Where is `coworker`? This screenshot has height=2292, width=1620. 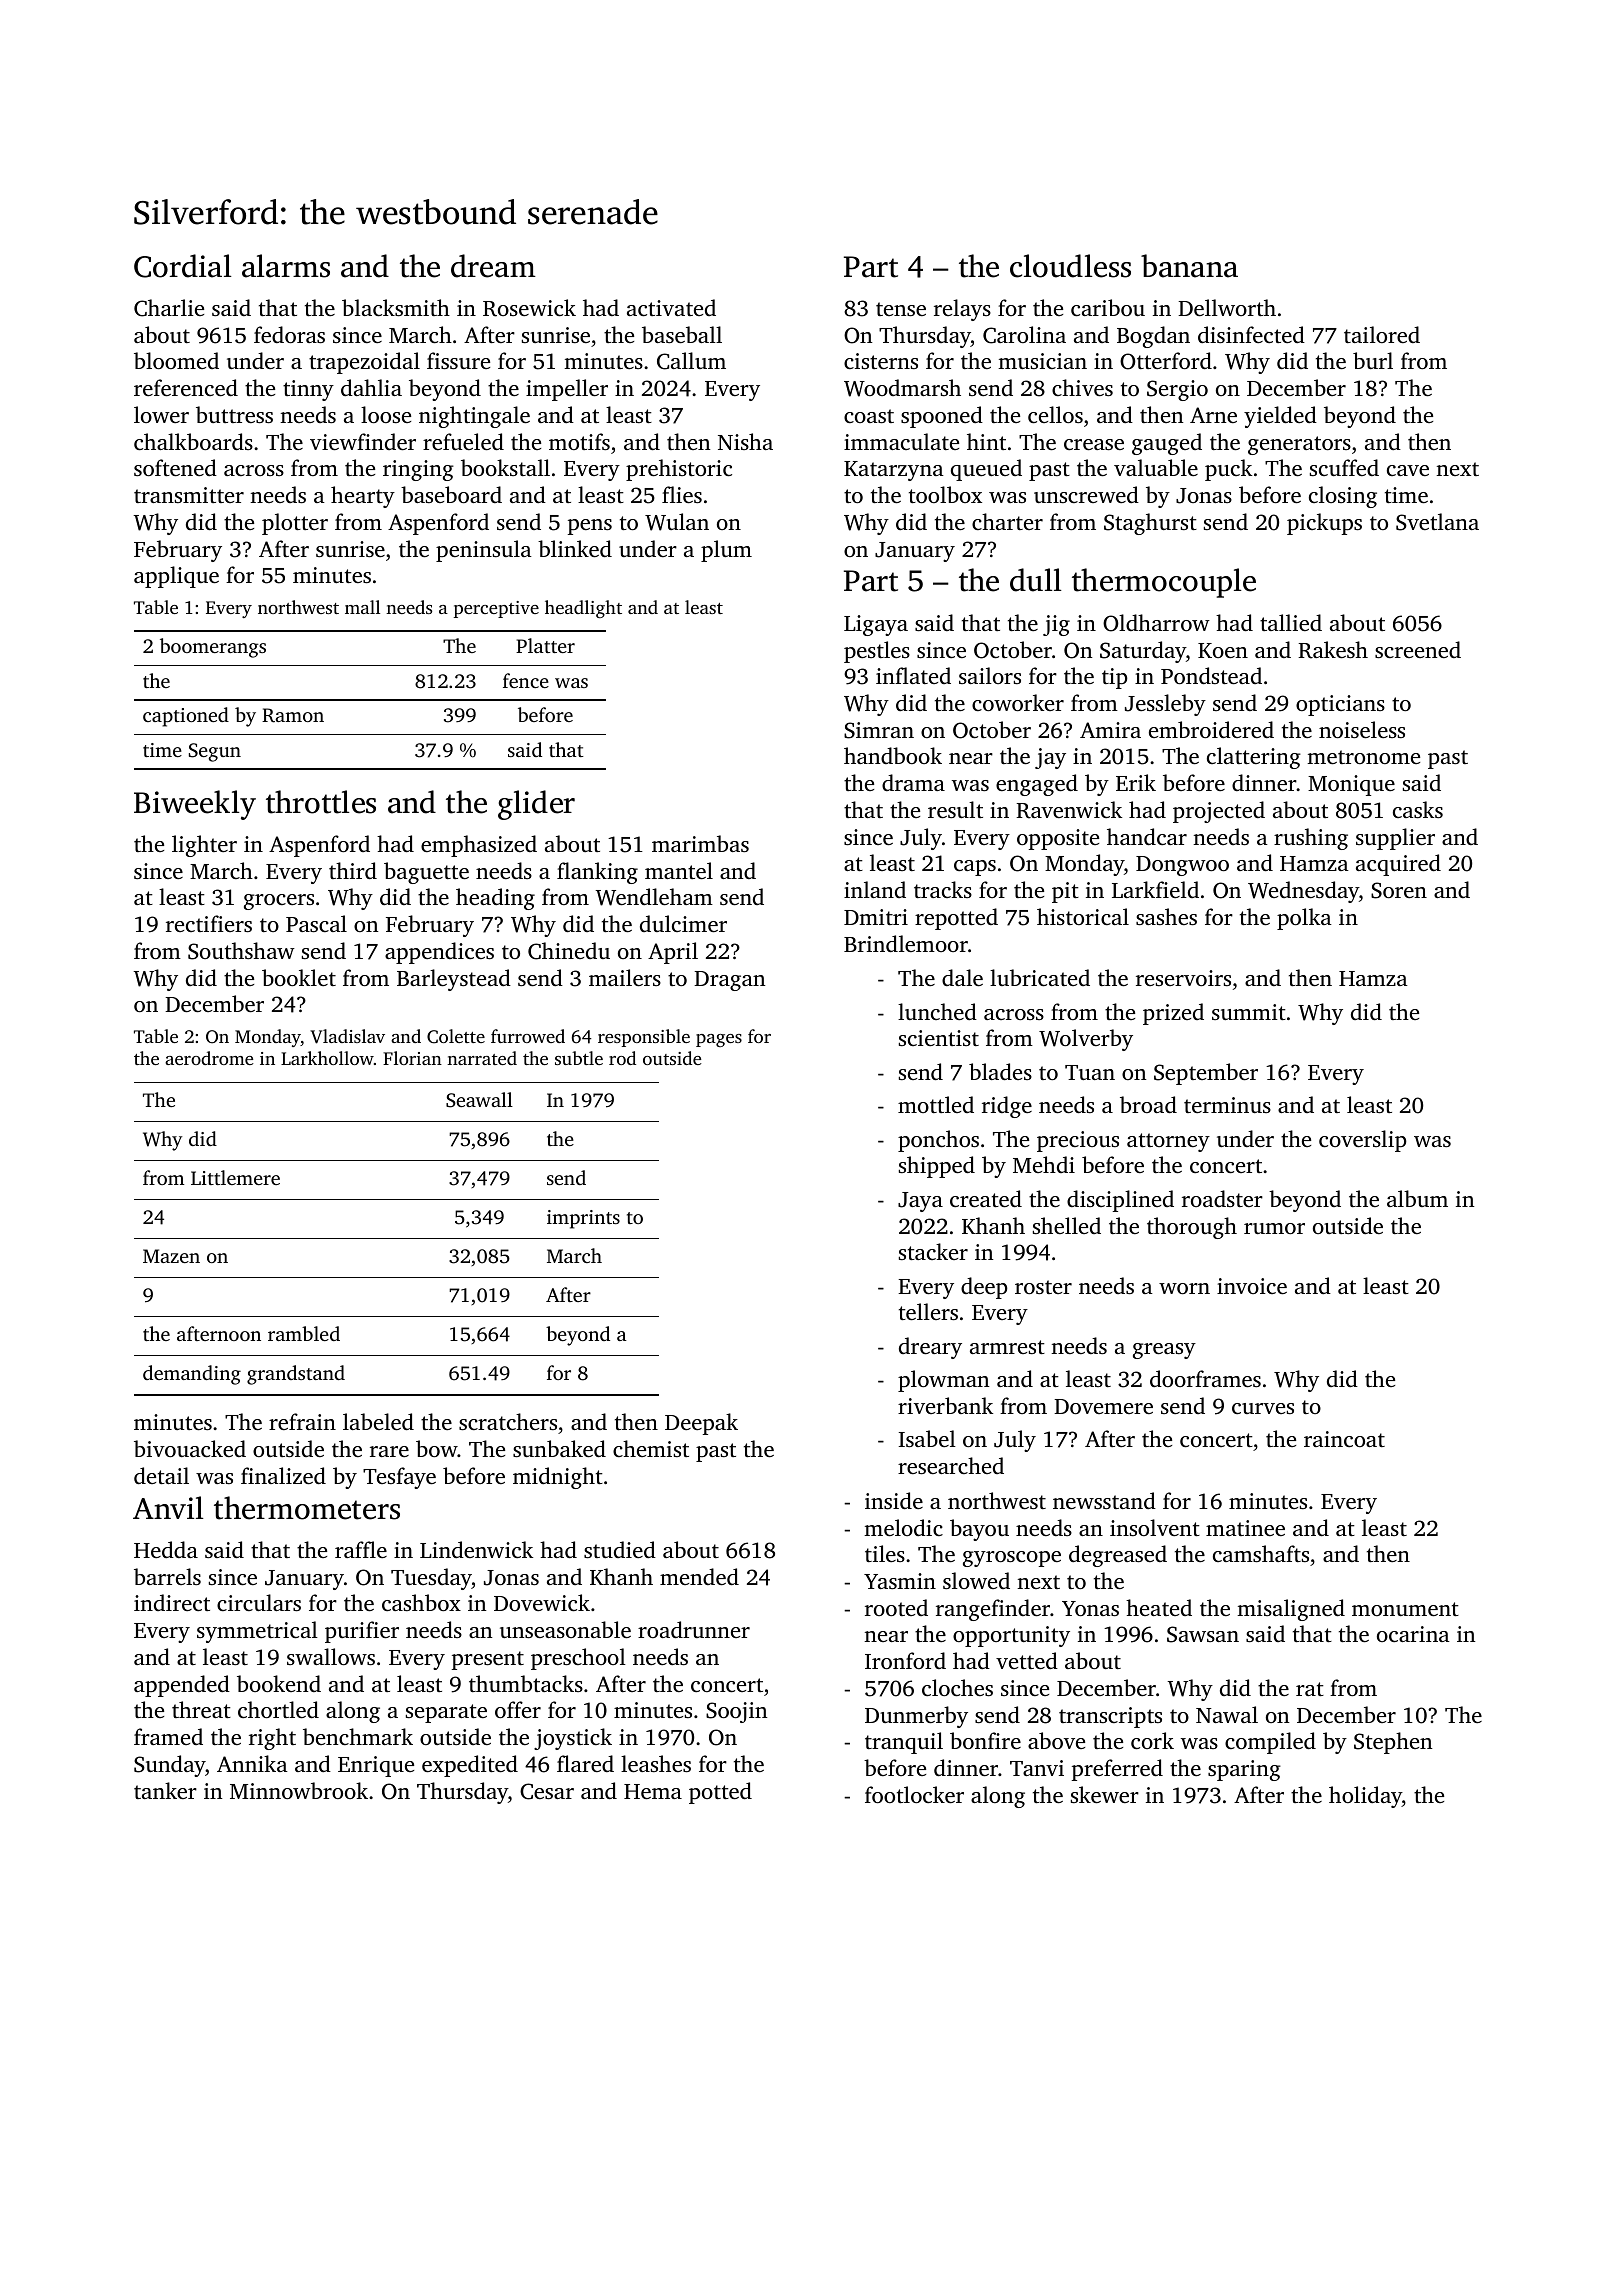 coworker is located at coordinates (1018, 702).
